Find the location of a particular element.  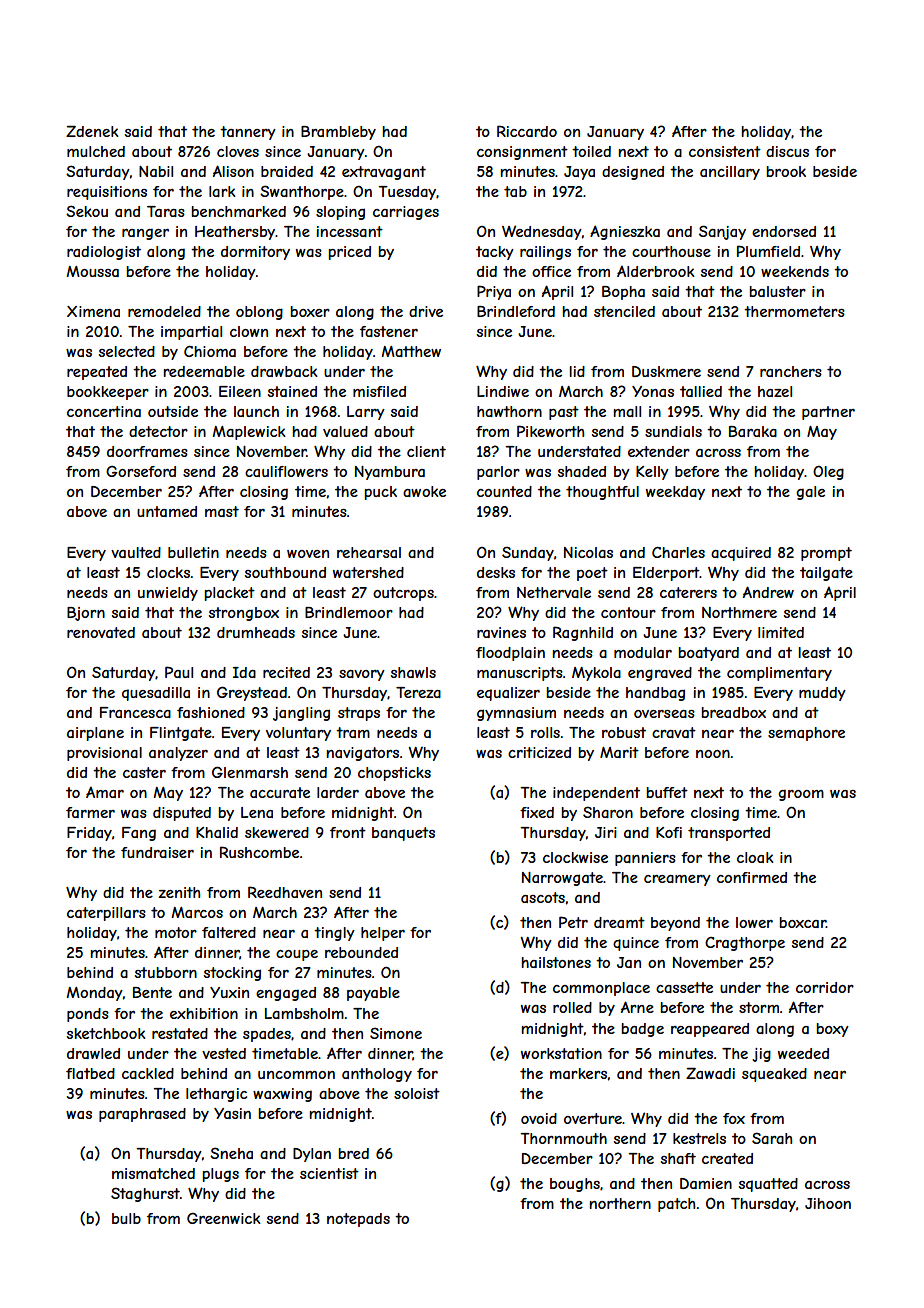

cloves is located at coordinates (238, 151).
